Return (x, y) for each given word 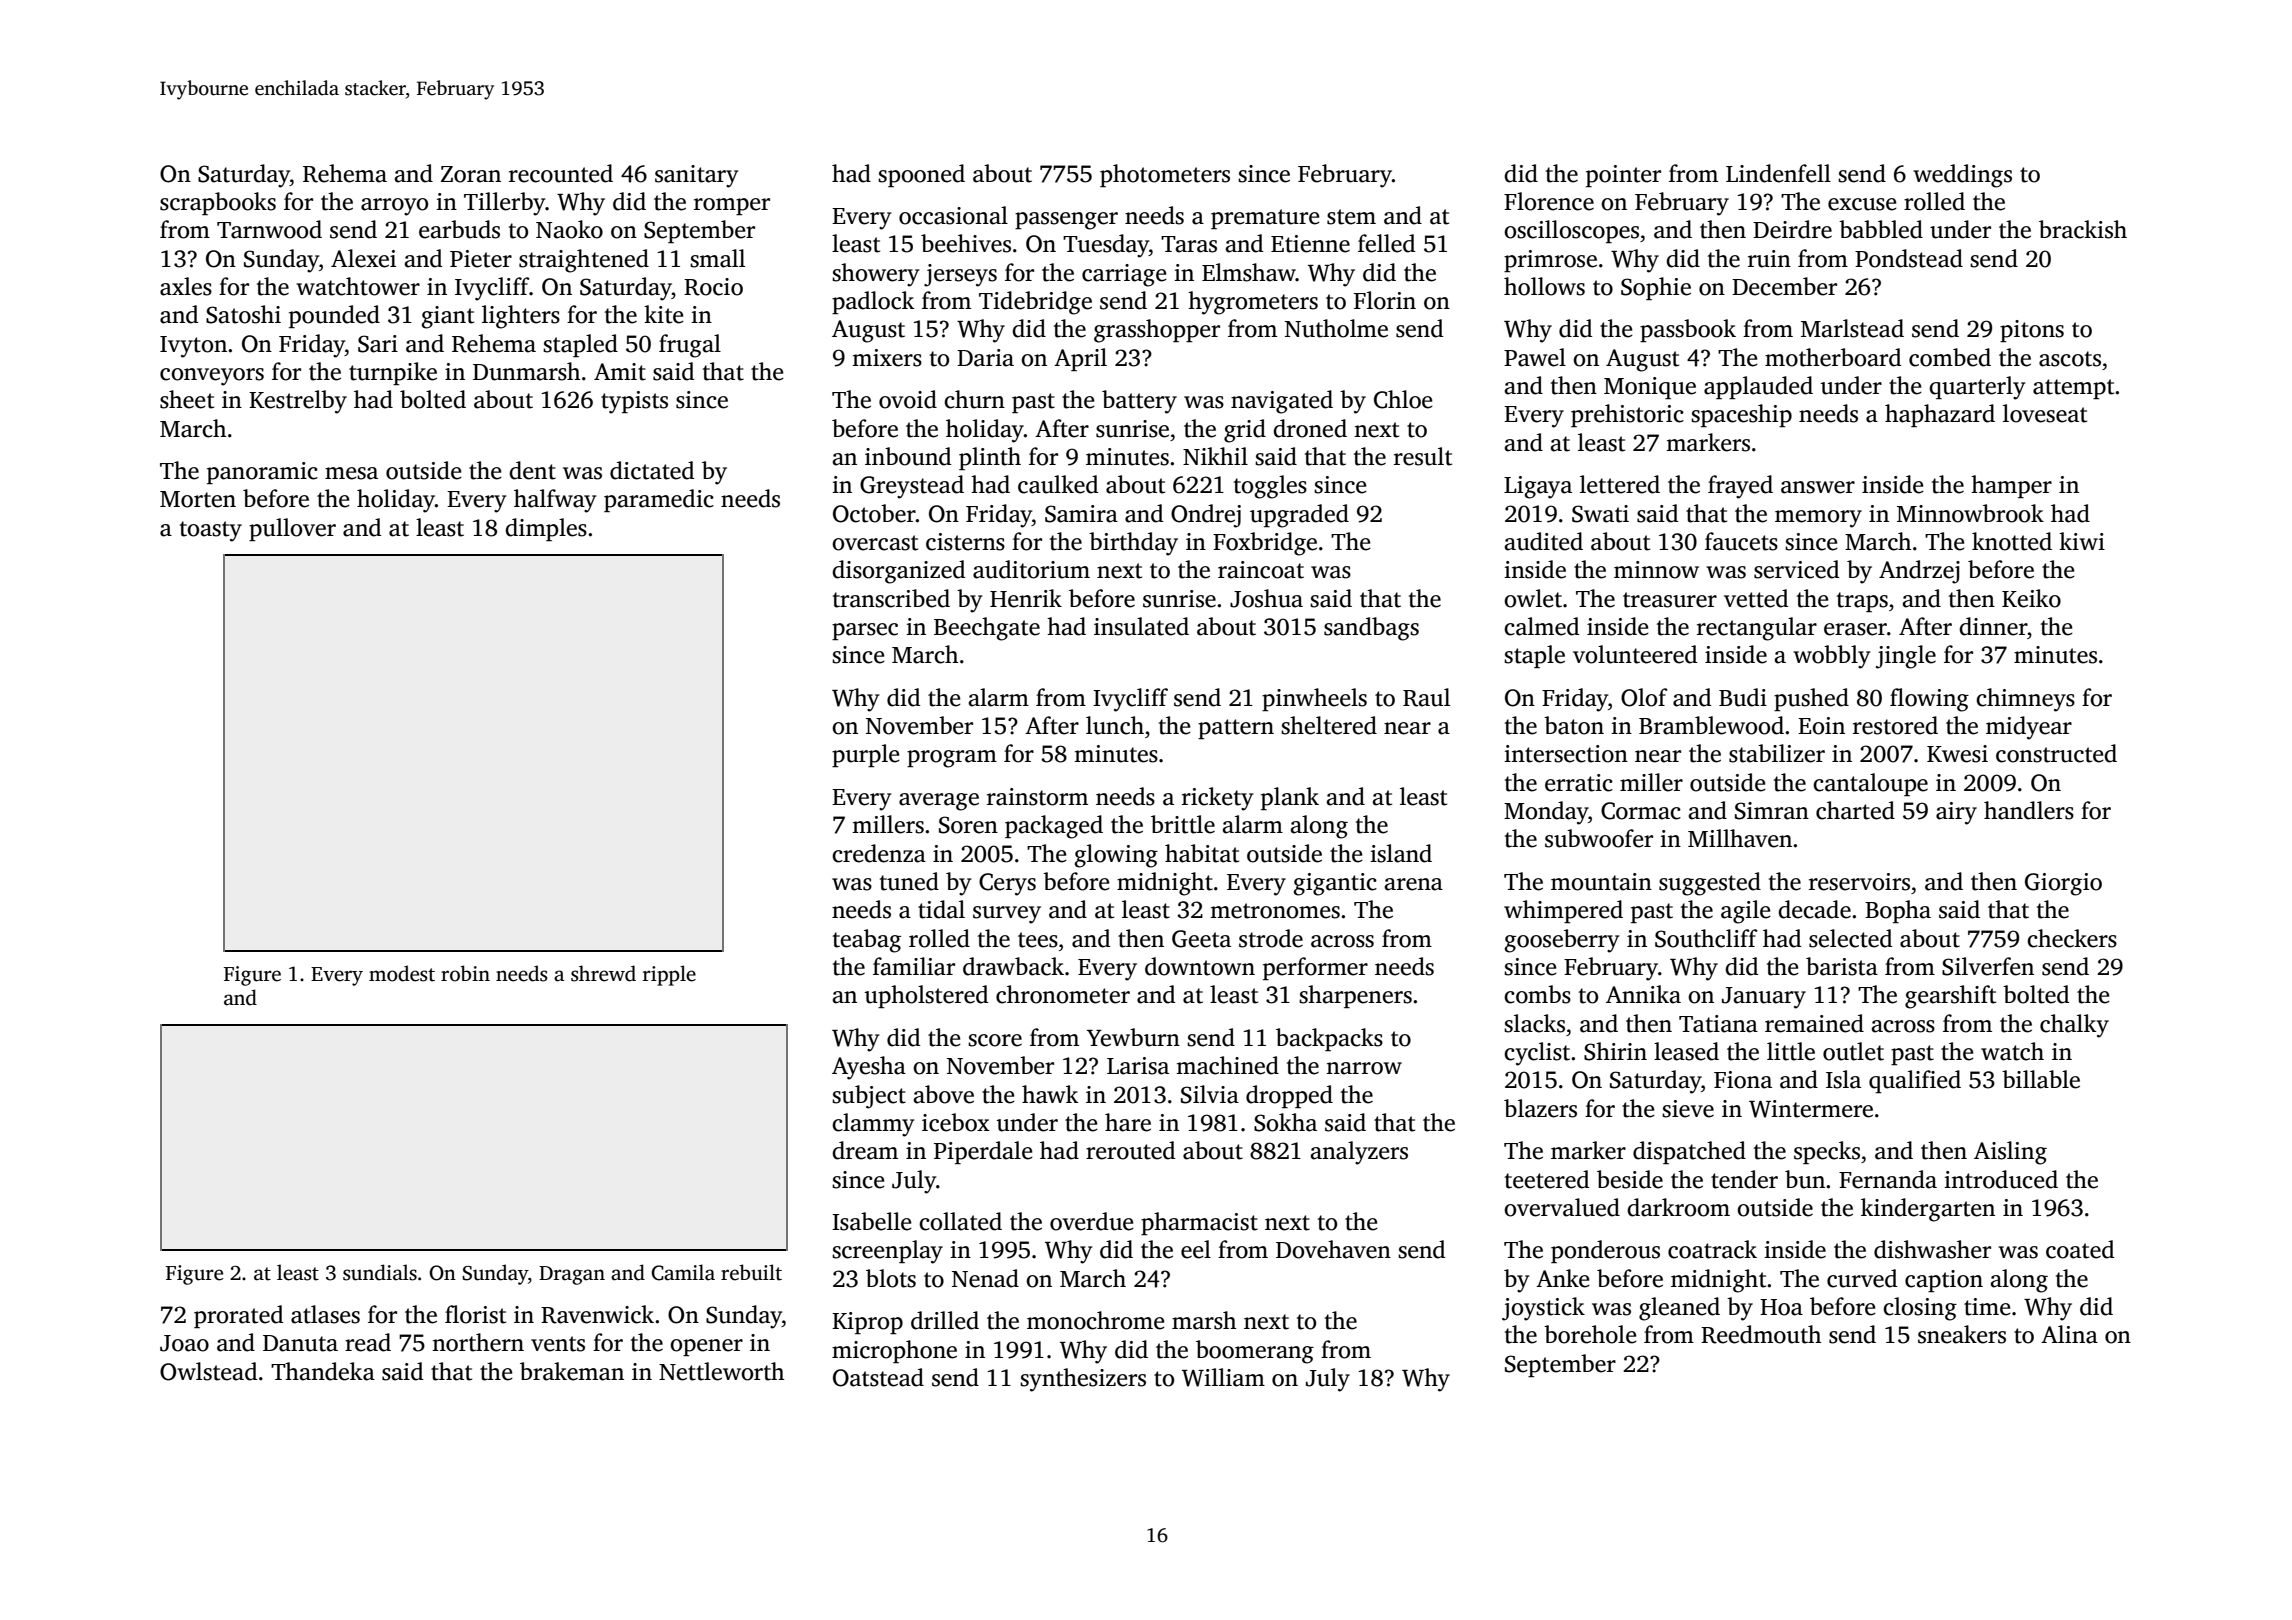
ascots (2070, 359)
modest (402, 973)
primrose (1550, 261)
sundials (380, 1272)
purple (866, 755)
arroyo (394, 207)
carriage (1124, 275)
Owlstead (208, 1371)
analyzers (1359, 1153)
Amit (620, 372)
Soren (968, 825)
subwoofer (1599, 838)
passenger (1066, 221)
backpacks (1329, 1039)
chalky (2074, 1026)
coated (2080, 1249)
